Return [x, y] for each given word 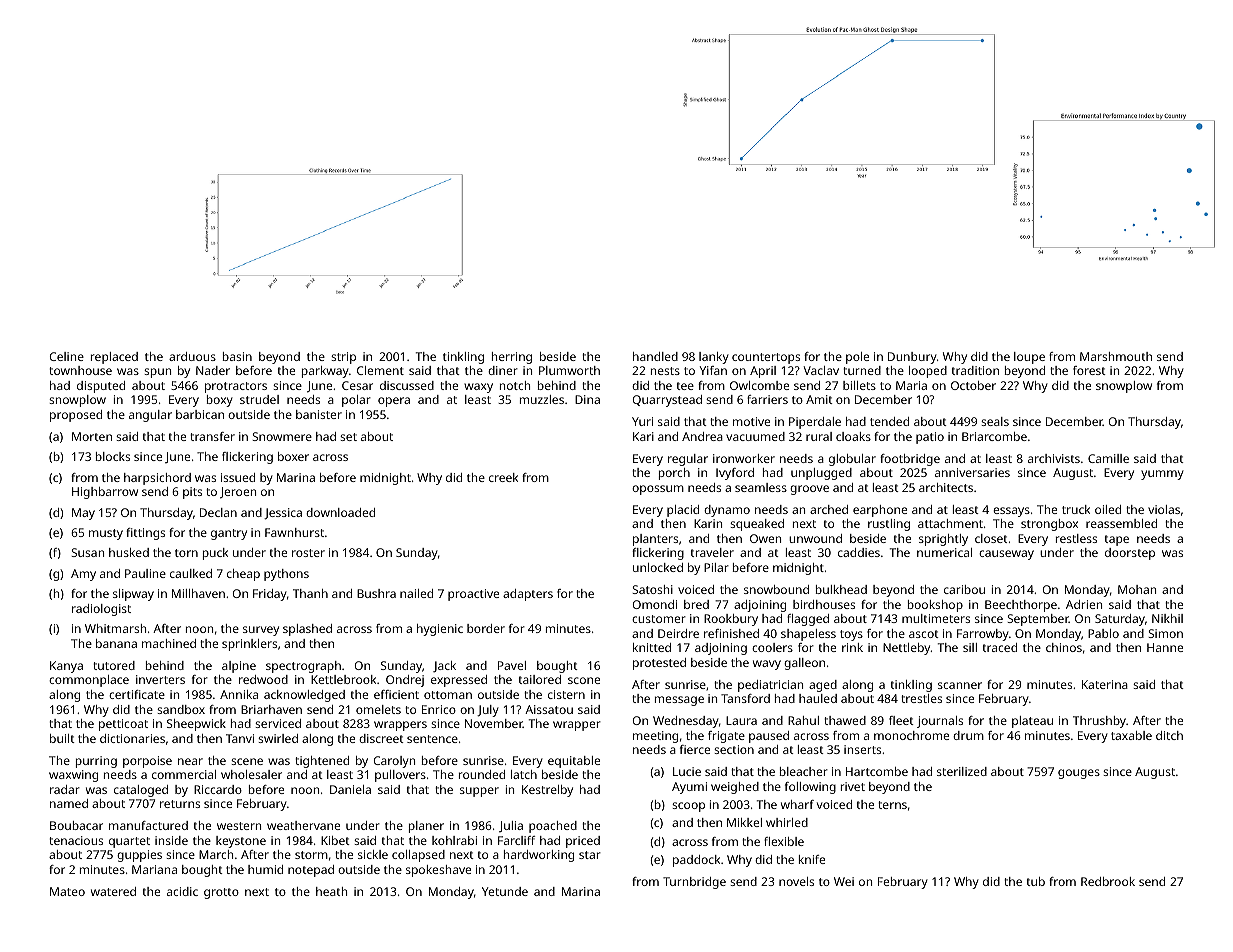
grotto [221, 893]
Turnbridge [694, 883]
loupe [1029, 358]
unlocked [658, 567]
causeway [1006, 555]
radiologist [101, 610]
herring [512, 358]
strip [343, 358]
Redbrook [1108, 881]
